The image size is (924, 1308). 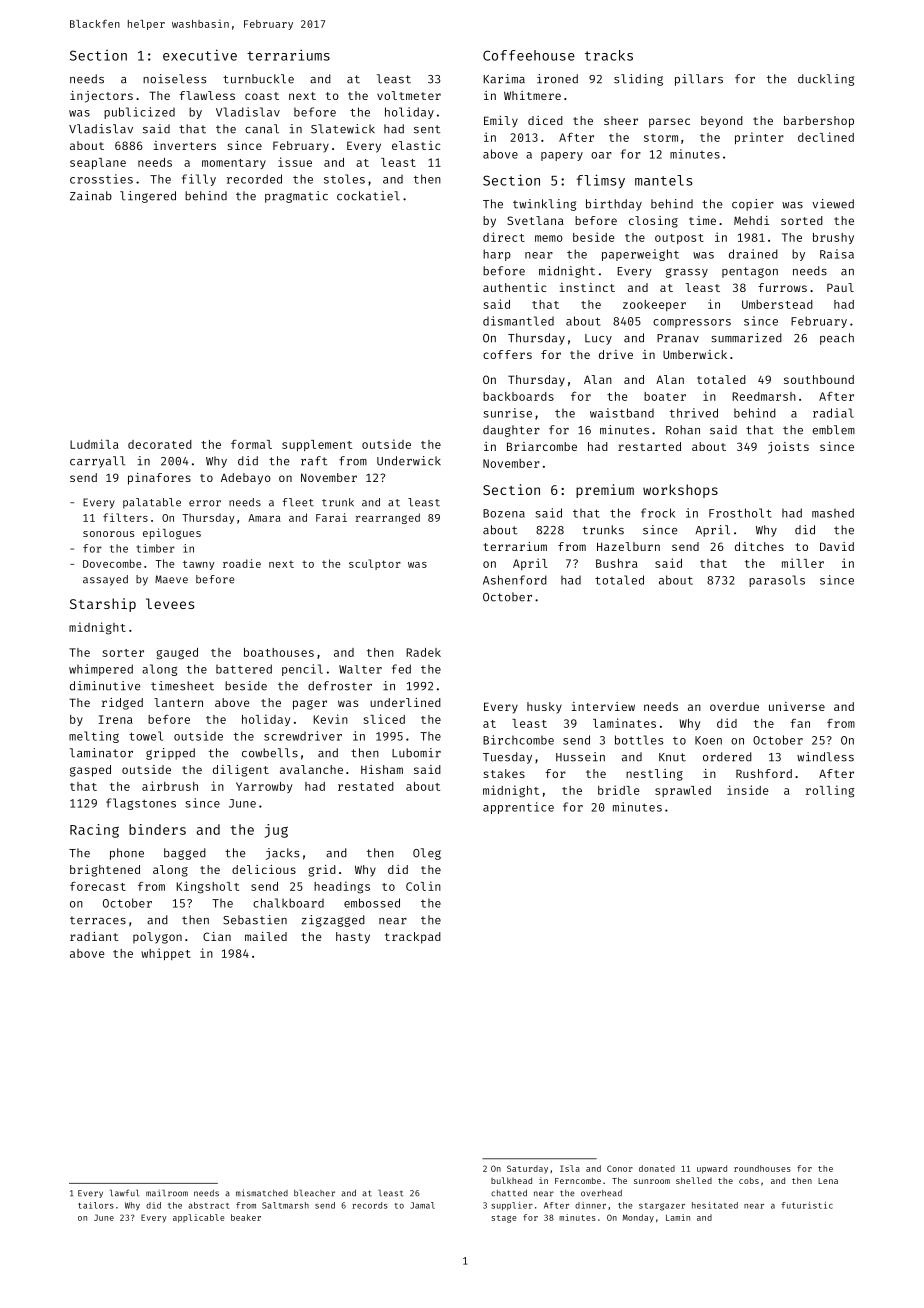 What do you see at coordinates (764, 396) in the screenshot?
I see `Reedmarsh` at bounding box center [764, 396].
